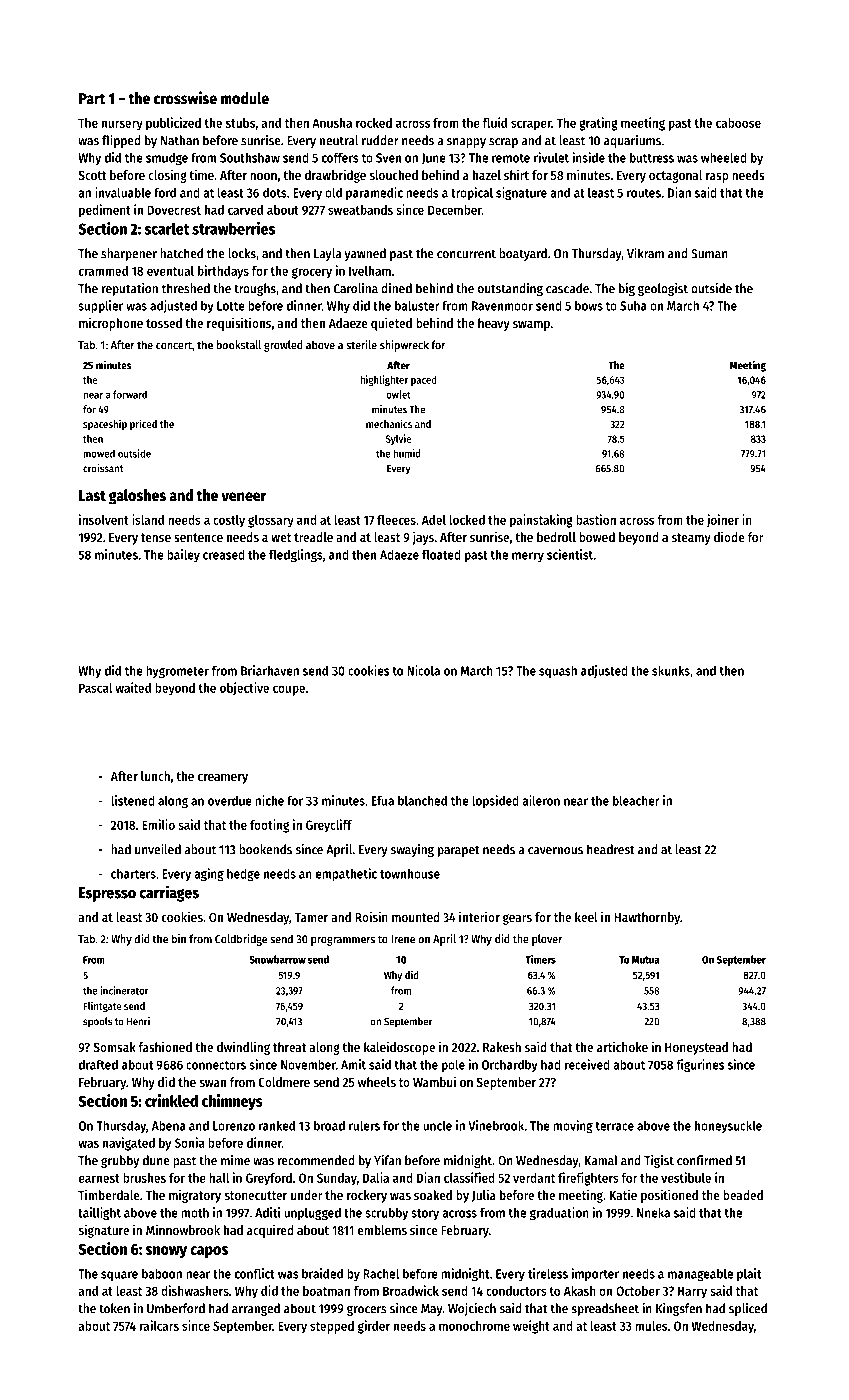 Image resolution: width=849 pixels, height=1400 pixels. Describe the element at coordinates (417, 305) in the document. I see `baluster` at that location.
